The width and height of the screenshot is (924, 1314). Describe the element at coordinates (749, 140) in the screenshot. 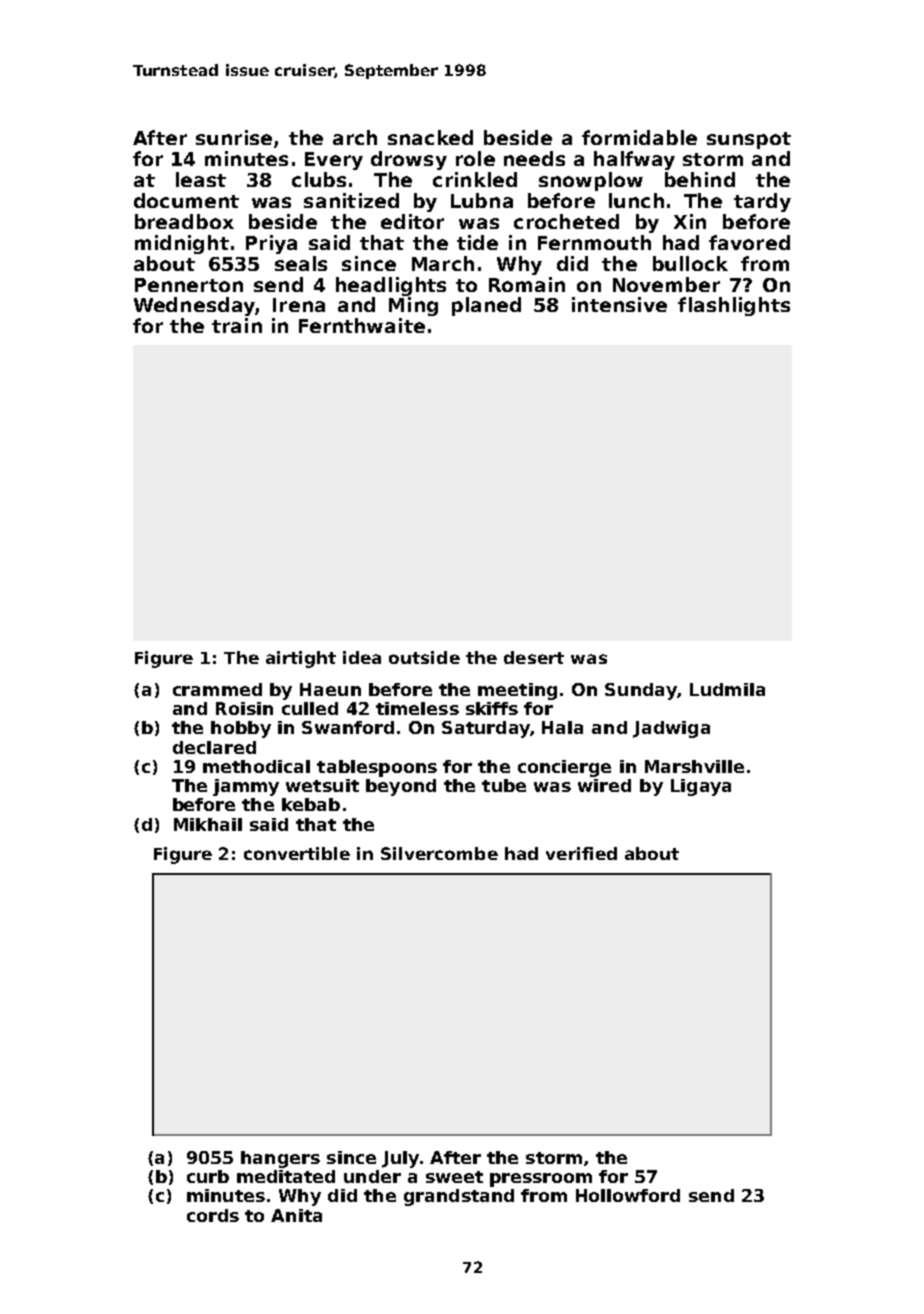

I see `sunspot` at that location.
